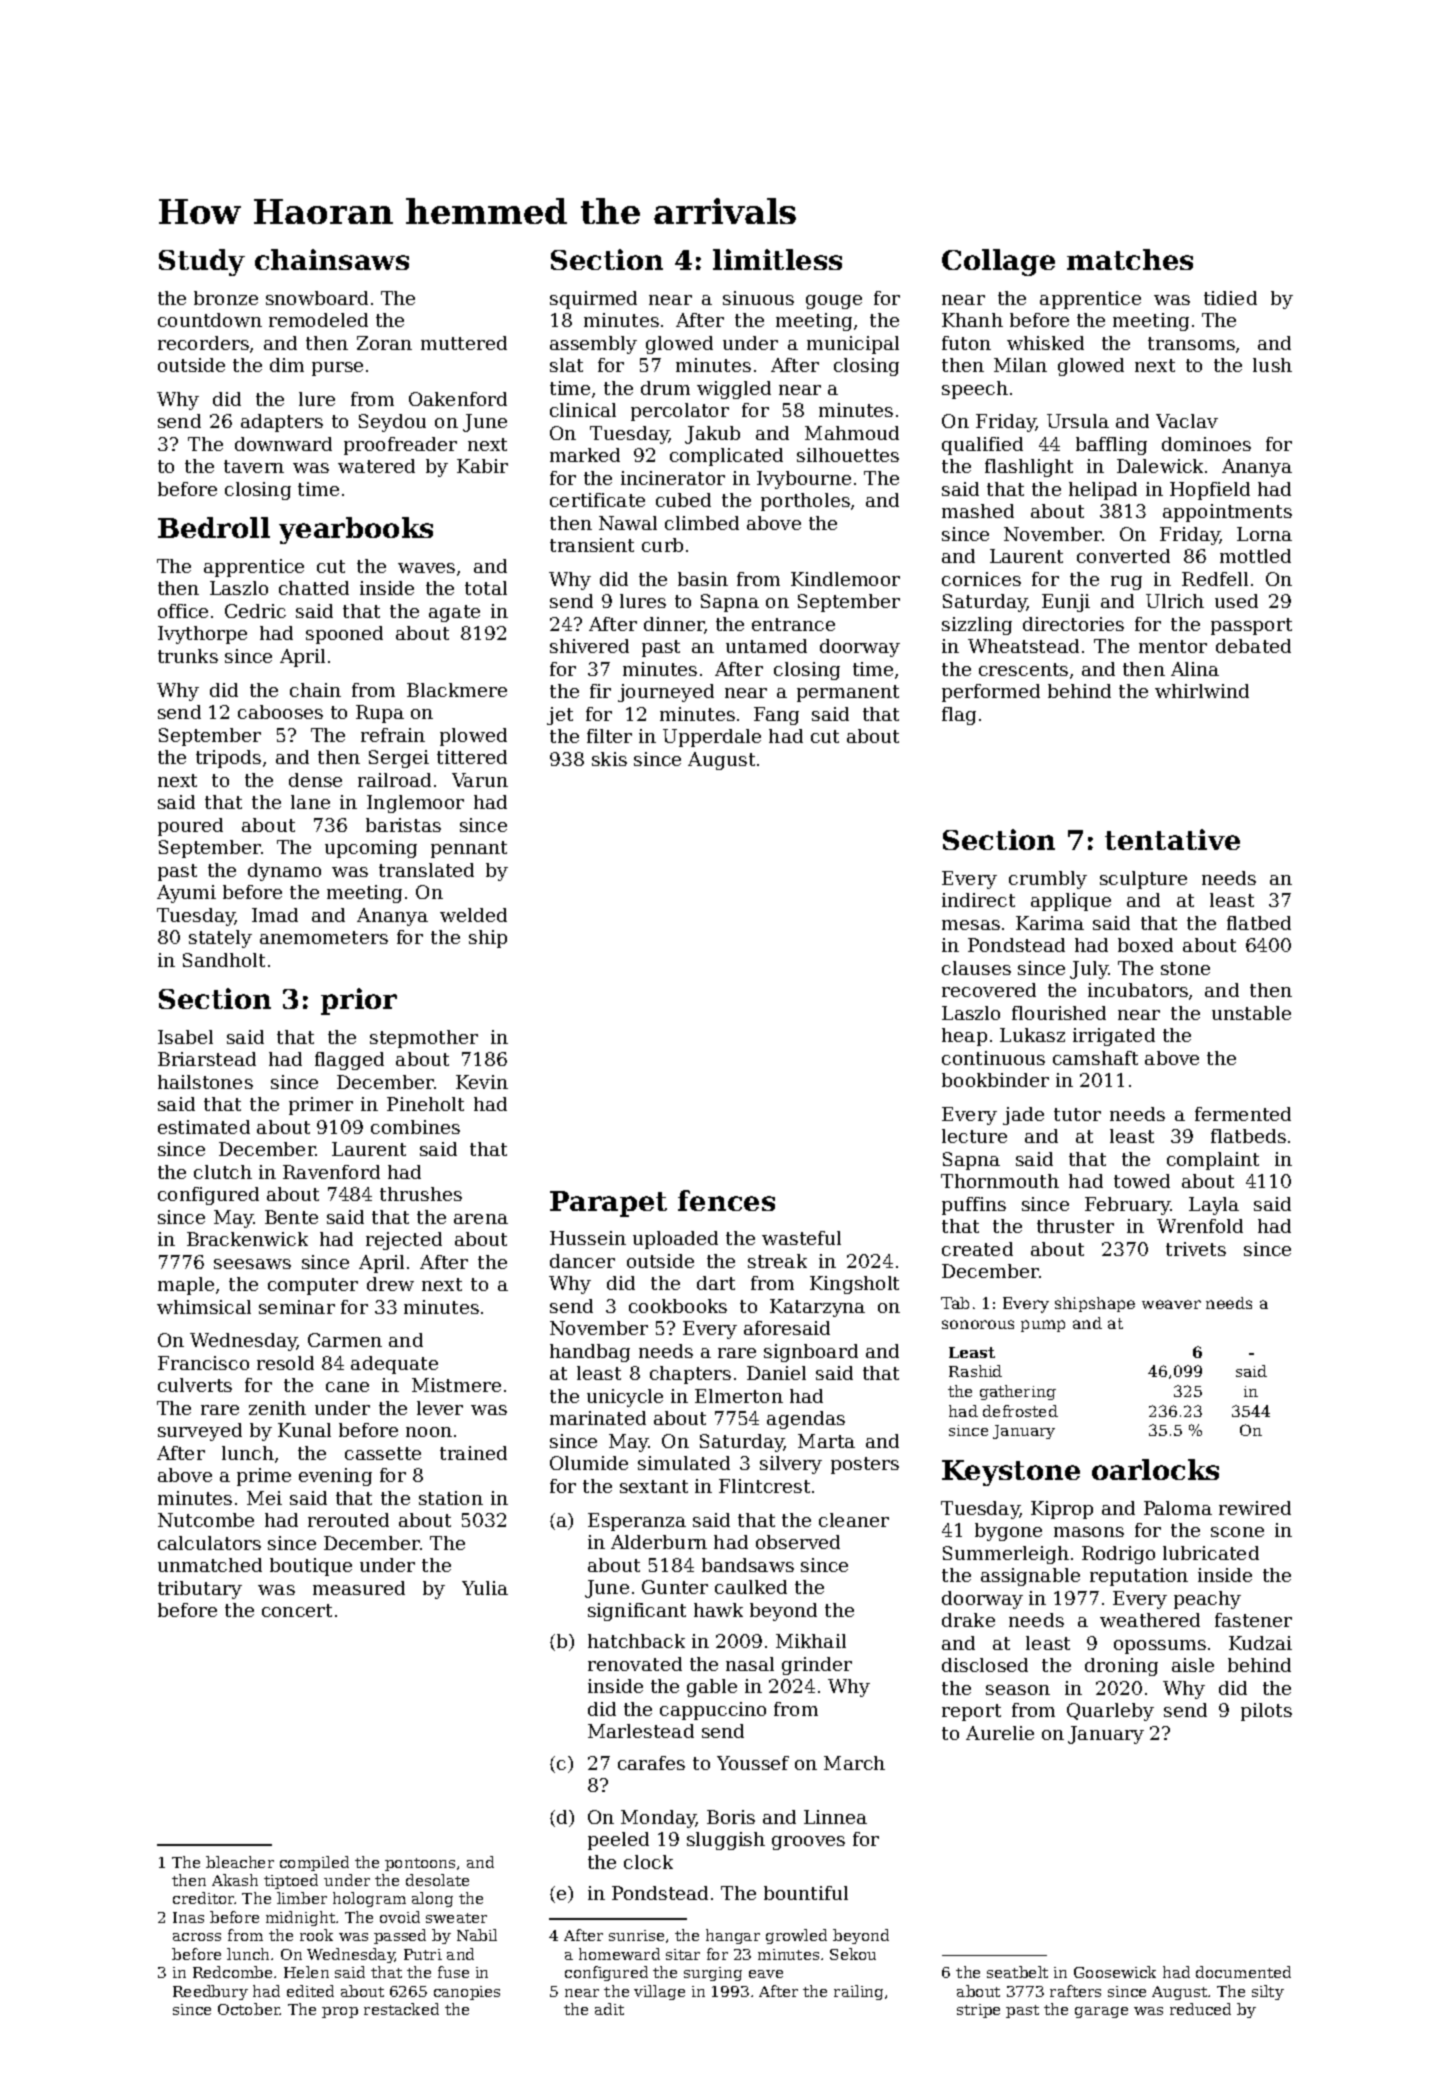  What do you see at coordinates (371, 849) in the screenshot?
I see `upcoming` at bounding box center [371, 849].
